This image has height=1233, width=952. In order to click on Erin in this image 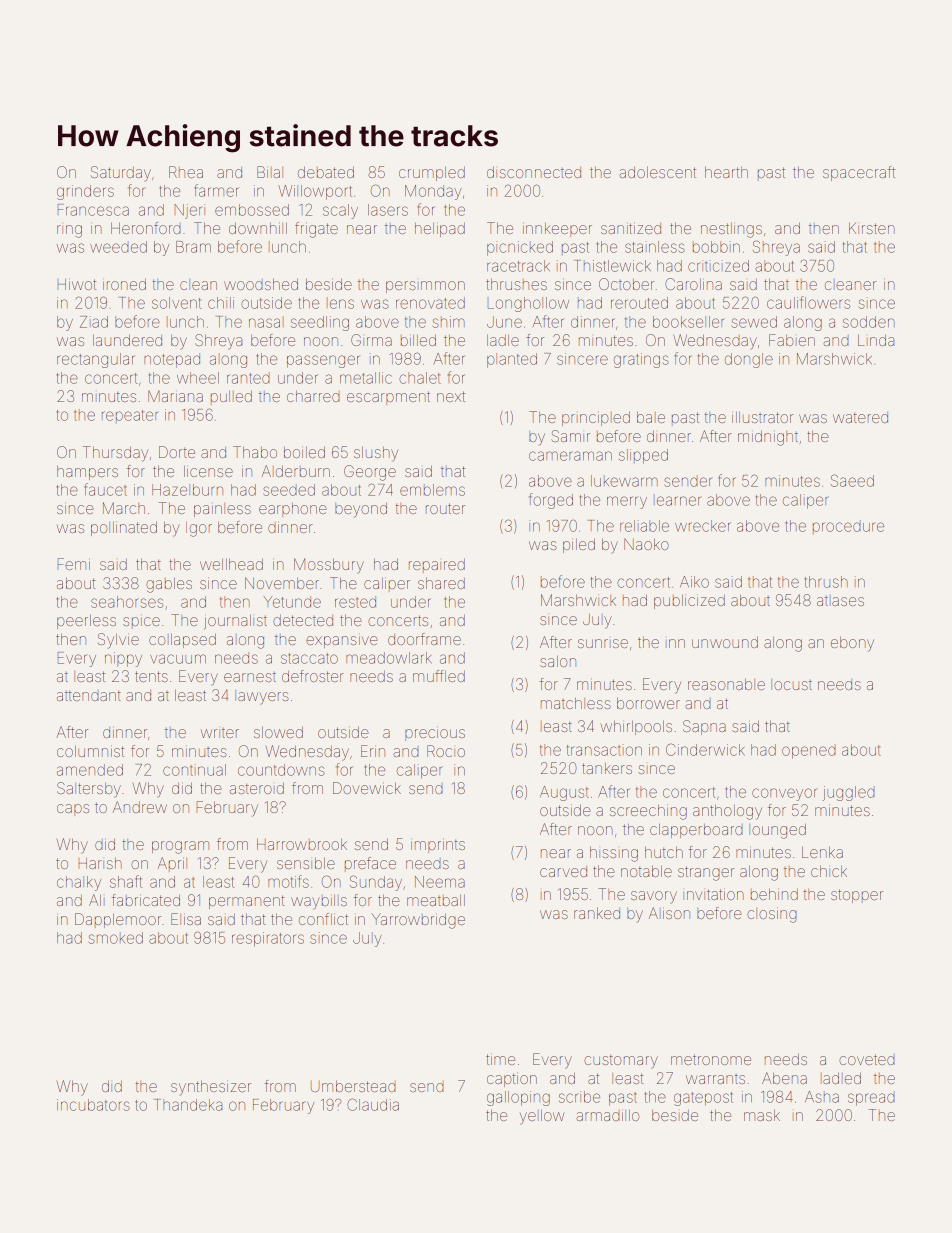, I will do `click(373, 751)`.
